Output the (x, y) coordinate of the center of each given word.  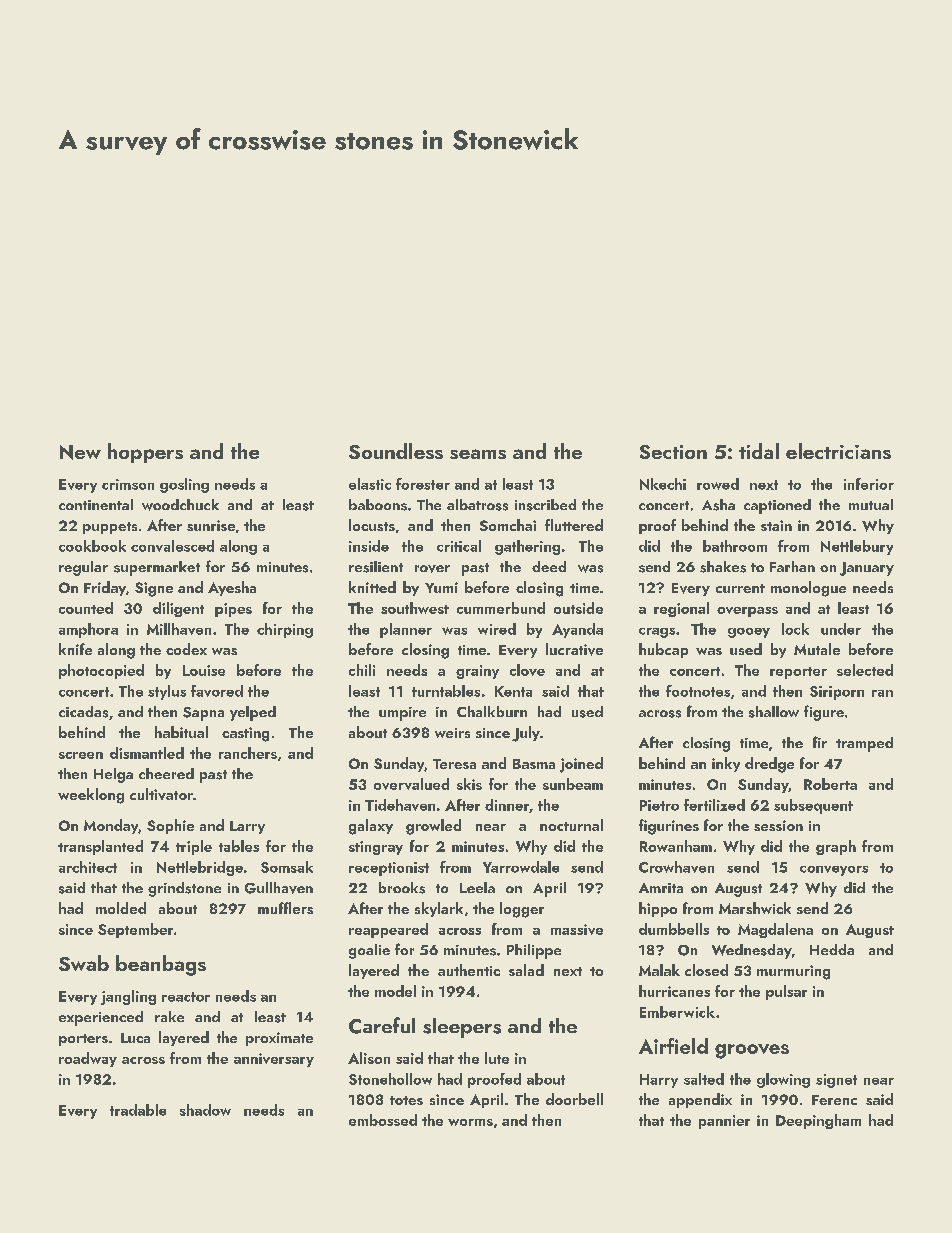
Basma (534, 764)
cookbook (92, 546)
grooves (752, 1051)
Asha (718, 505)
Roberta (830, 784)
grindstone (184, 889)
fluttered (574, 525)
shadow (205, 1110)
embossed (383, 1120)
